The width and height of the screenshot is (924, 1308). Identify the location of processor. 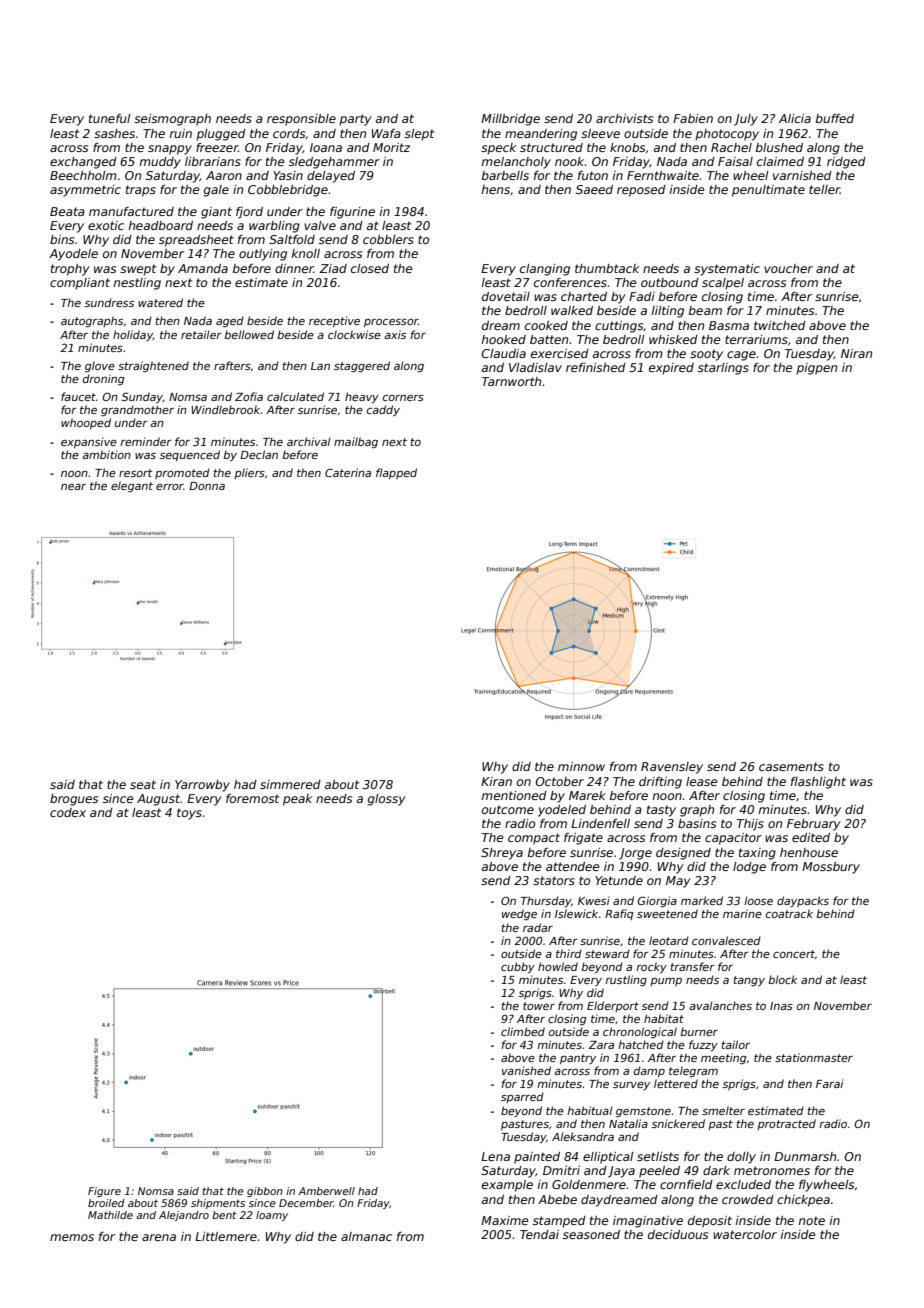
(391, 323).
